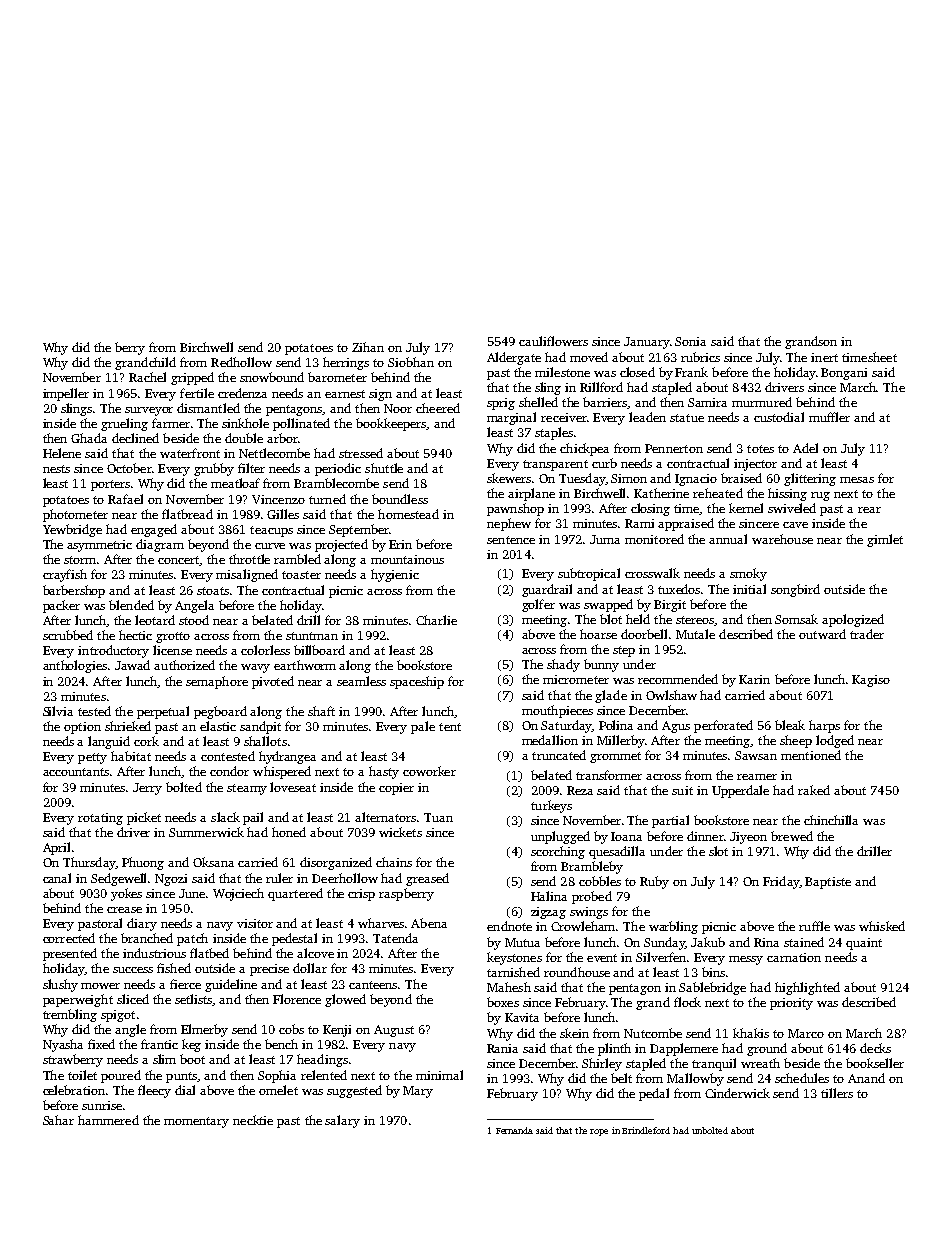 The image size is (952, 1233). What do you see at coordinates (695, 621) in the screenshot?
I see `stereos` at bounding box center [695, 621].
